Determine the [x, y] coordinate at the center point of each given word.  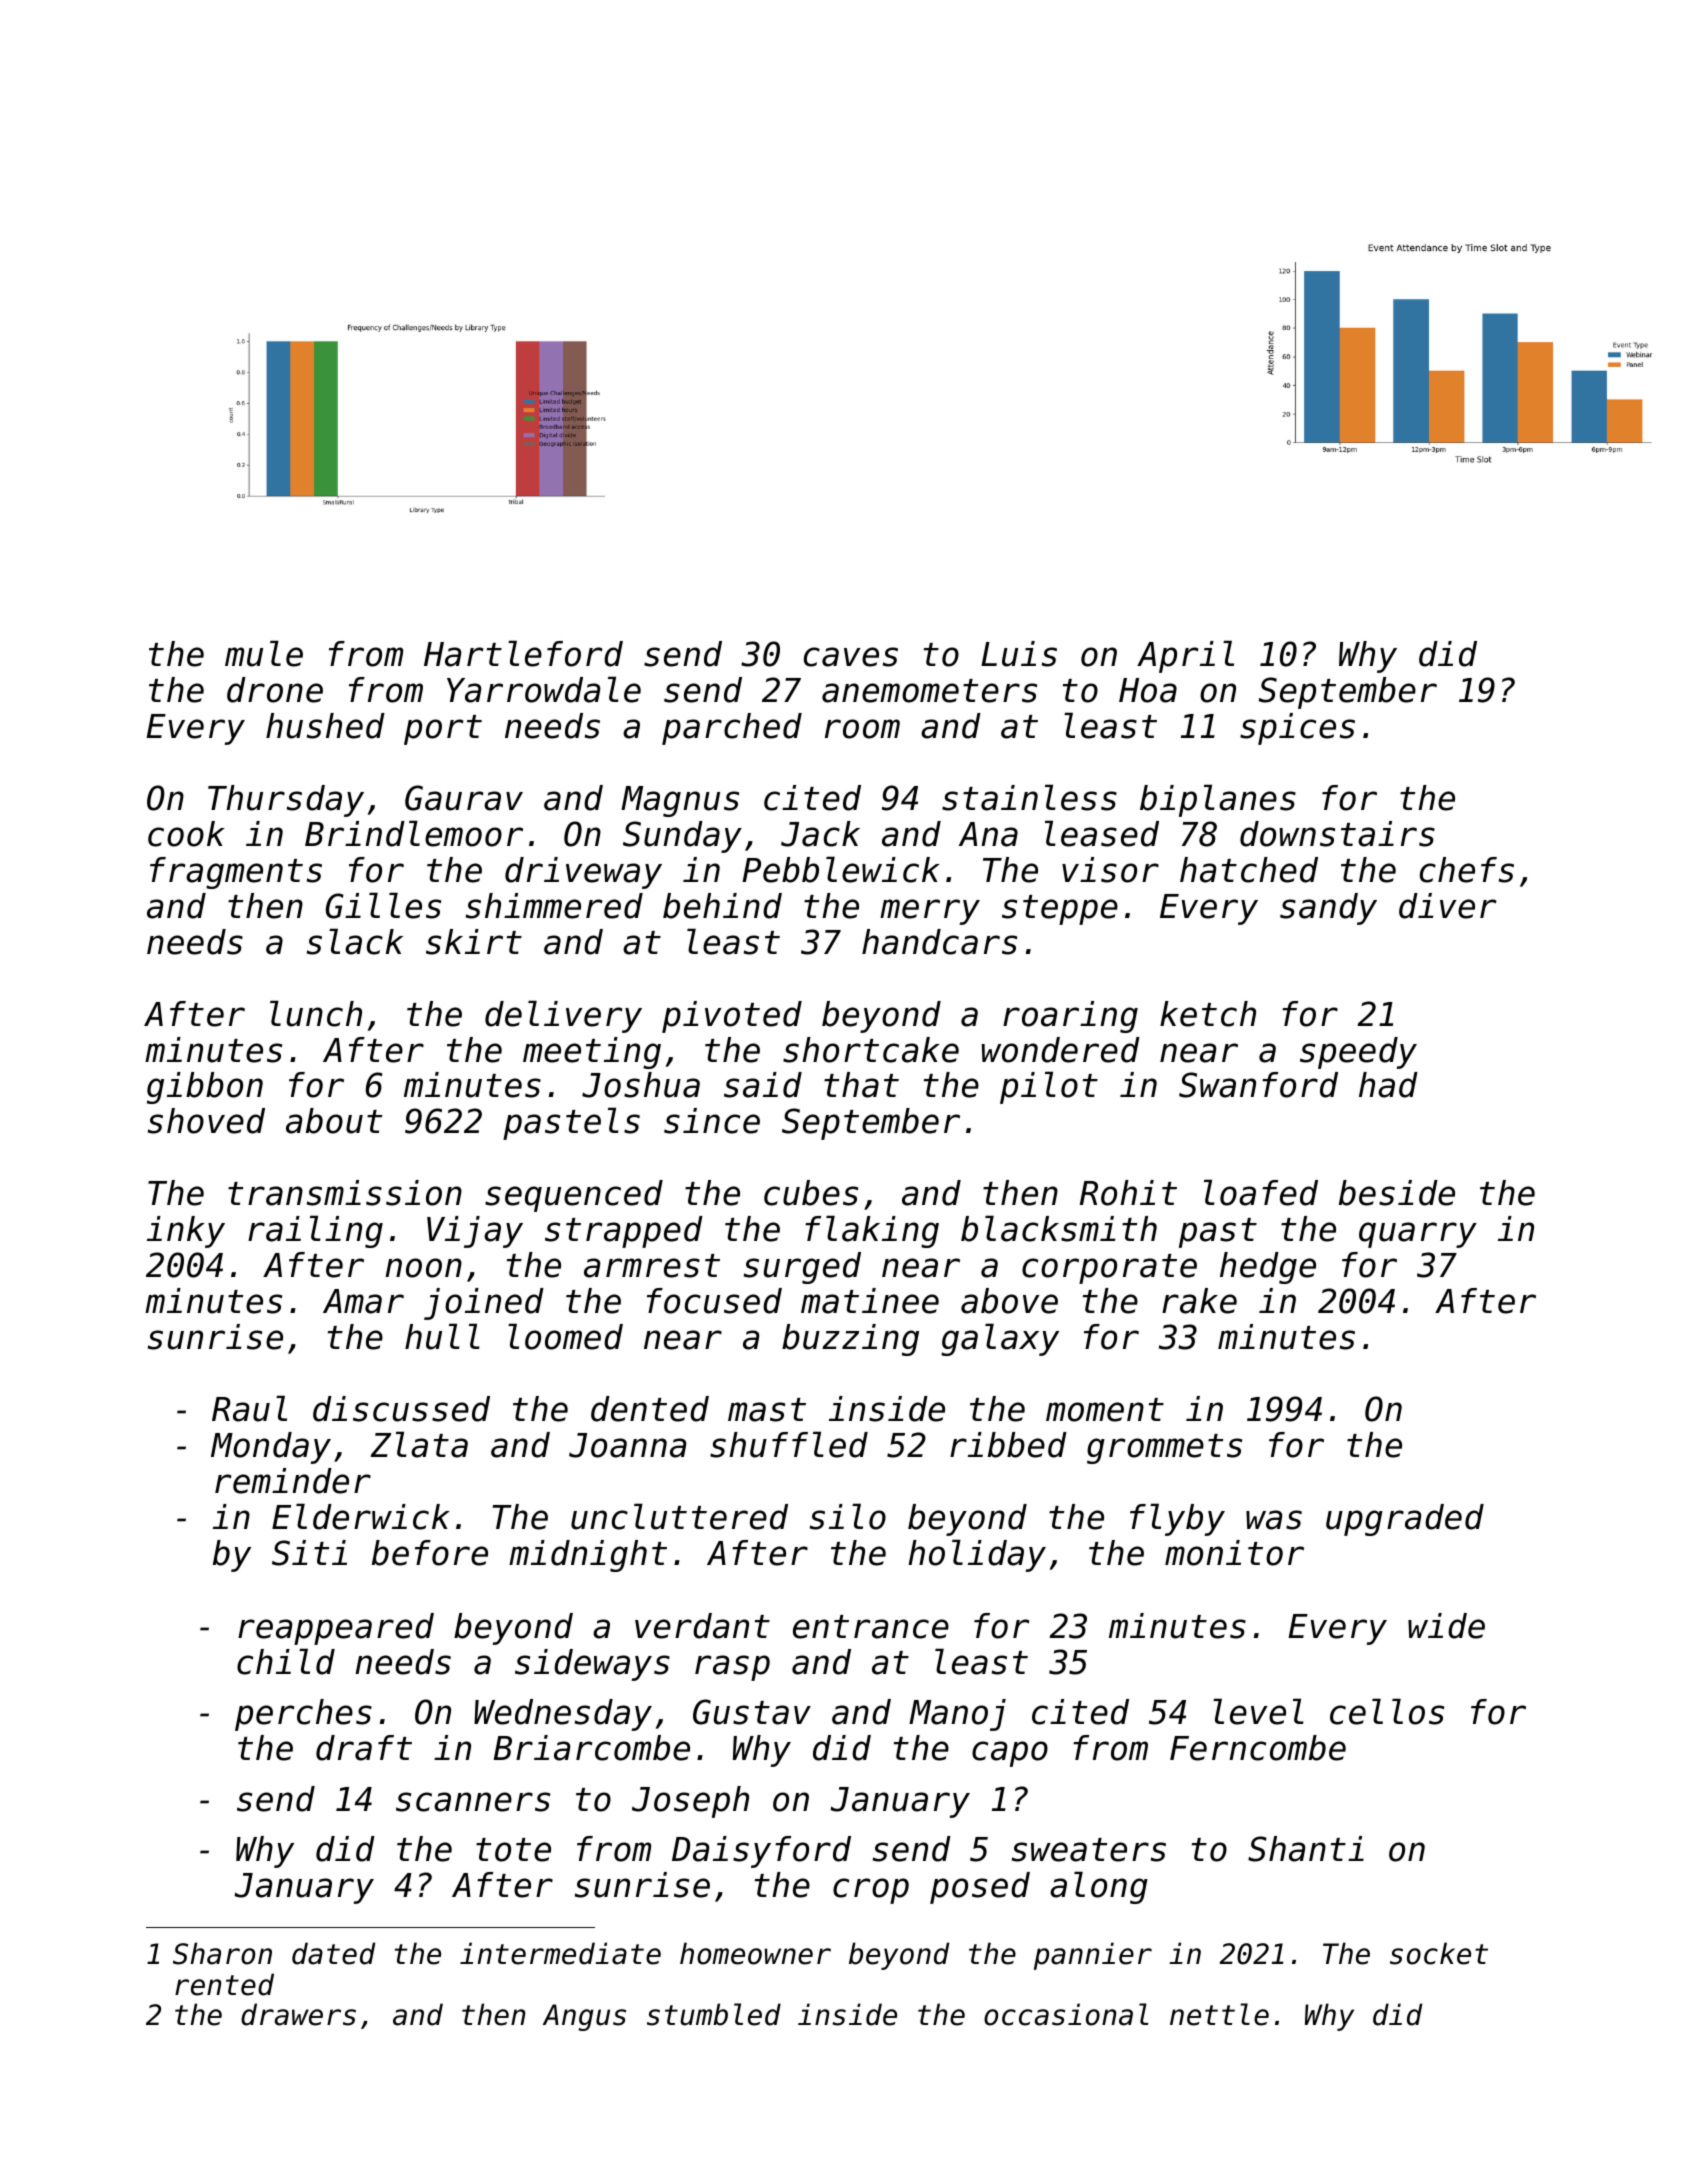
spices [1297, 729]
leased [1102, 833]
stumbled [714, 2014]
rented [224, 1984]
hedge [1268, 1268]
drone [275, 690]
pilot [1049, 1087]
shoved [206, 1121]
